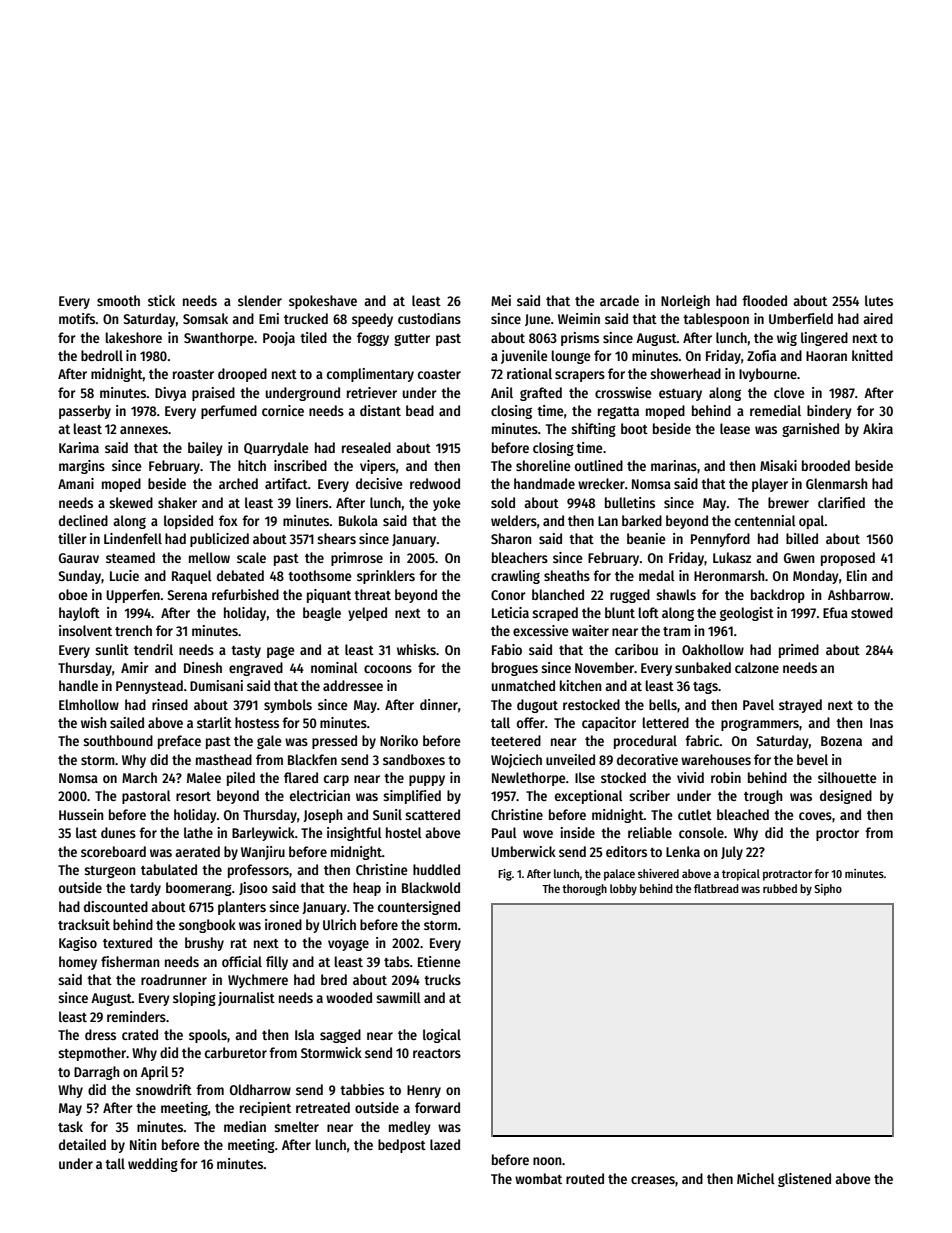  I want to click on spokeshave, so click(323, 302).
